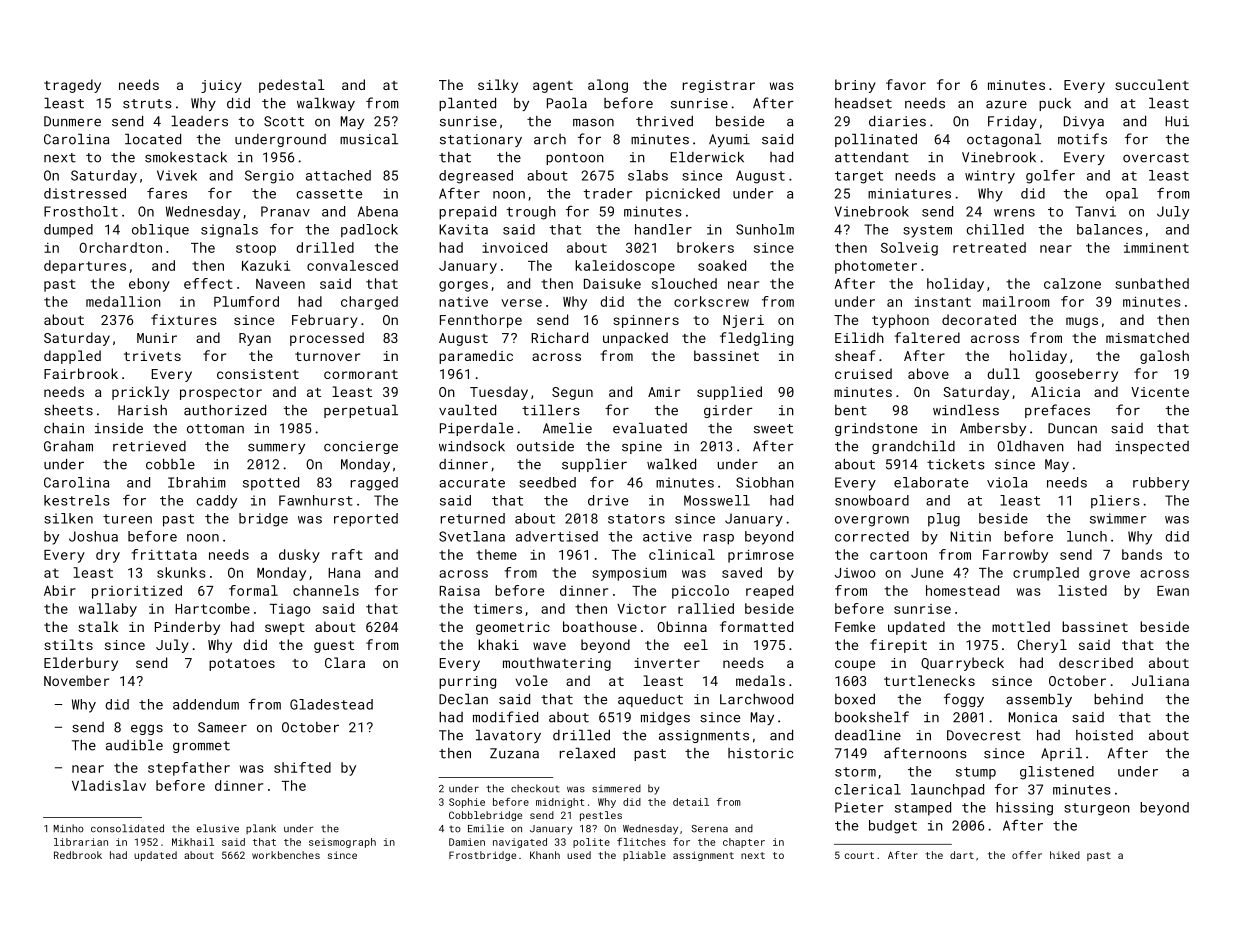 The width and height of the document is (1233, 952). I want to click on Khanh, so click(545, 855).
